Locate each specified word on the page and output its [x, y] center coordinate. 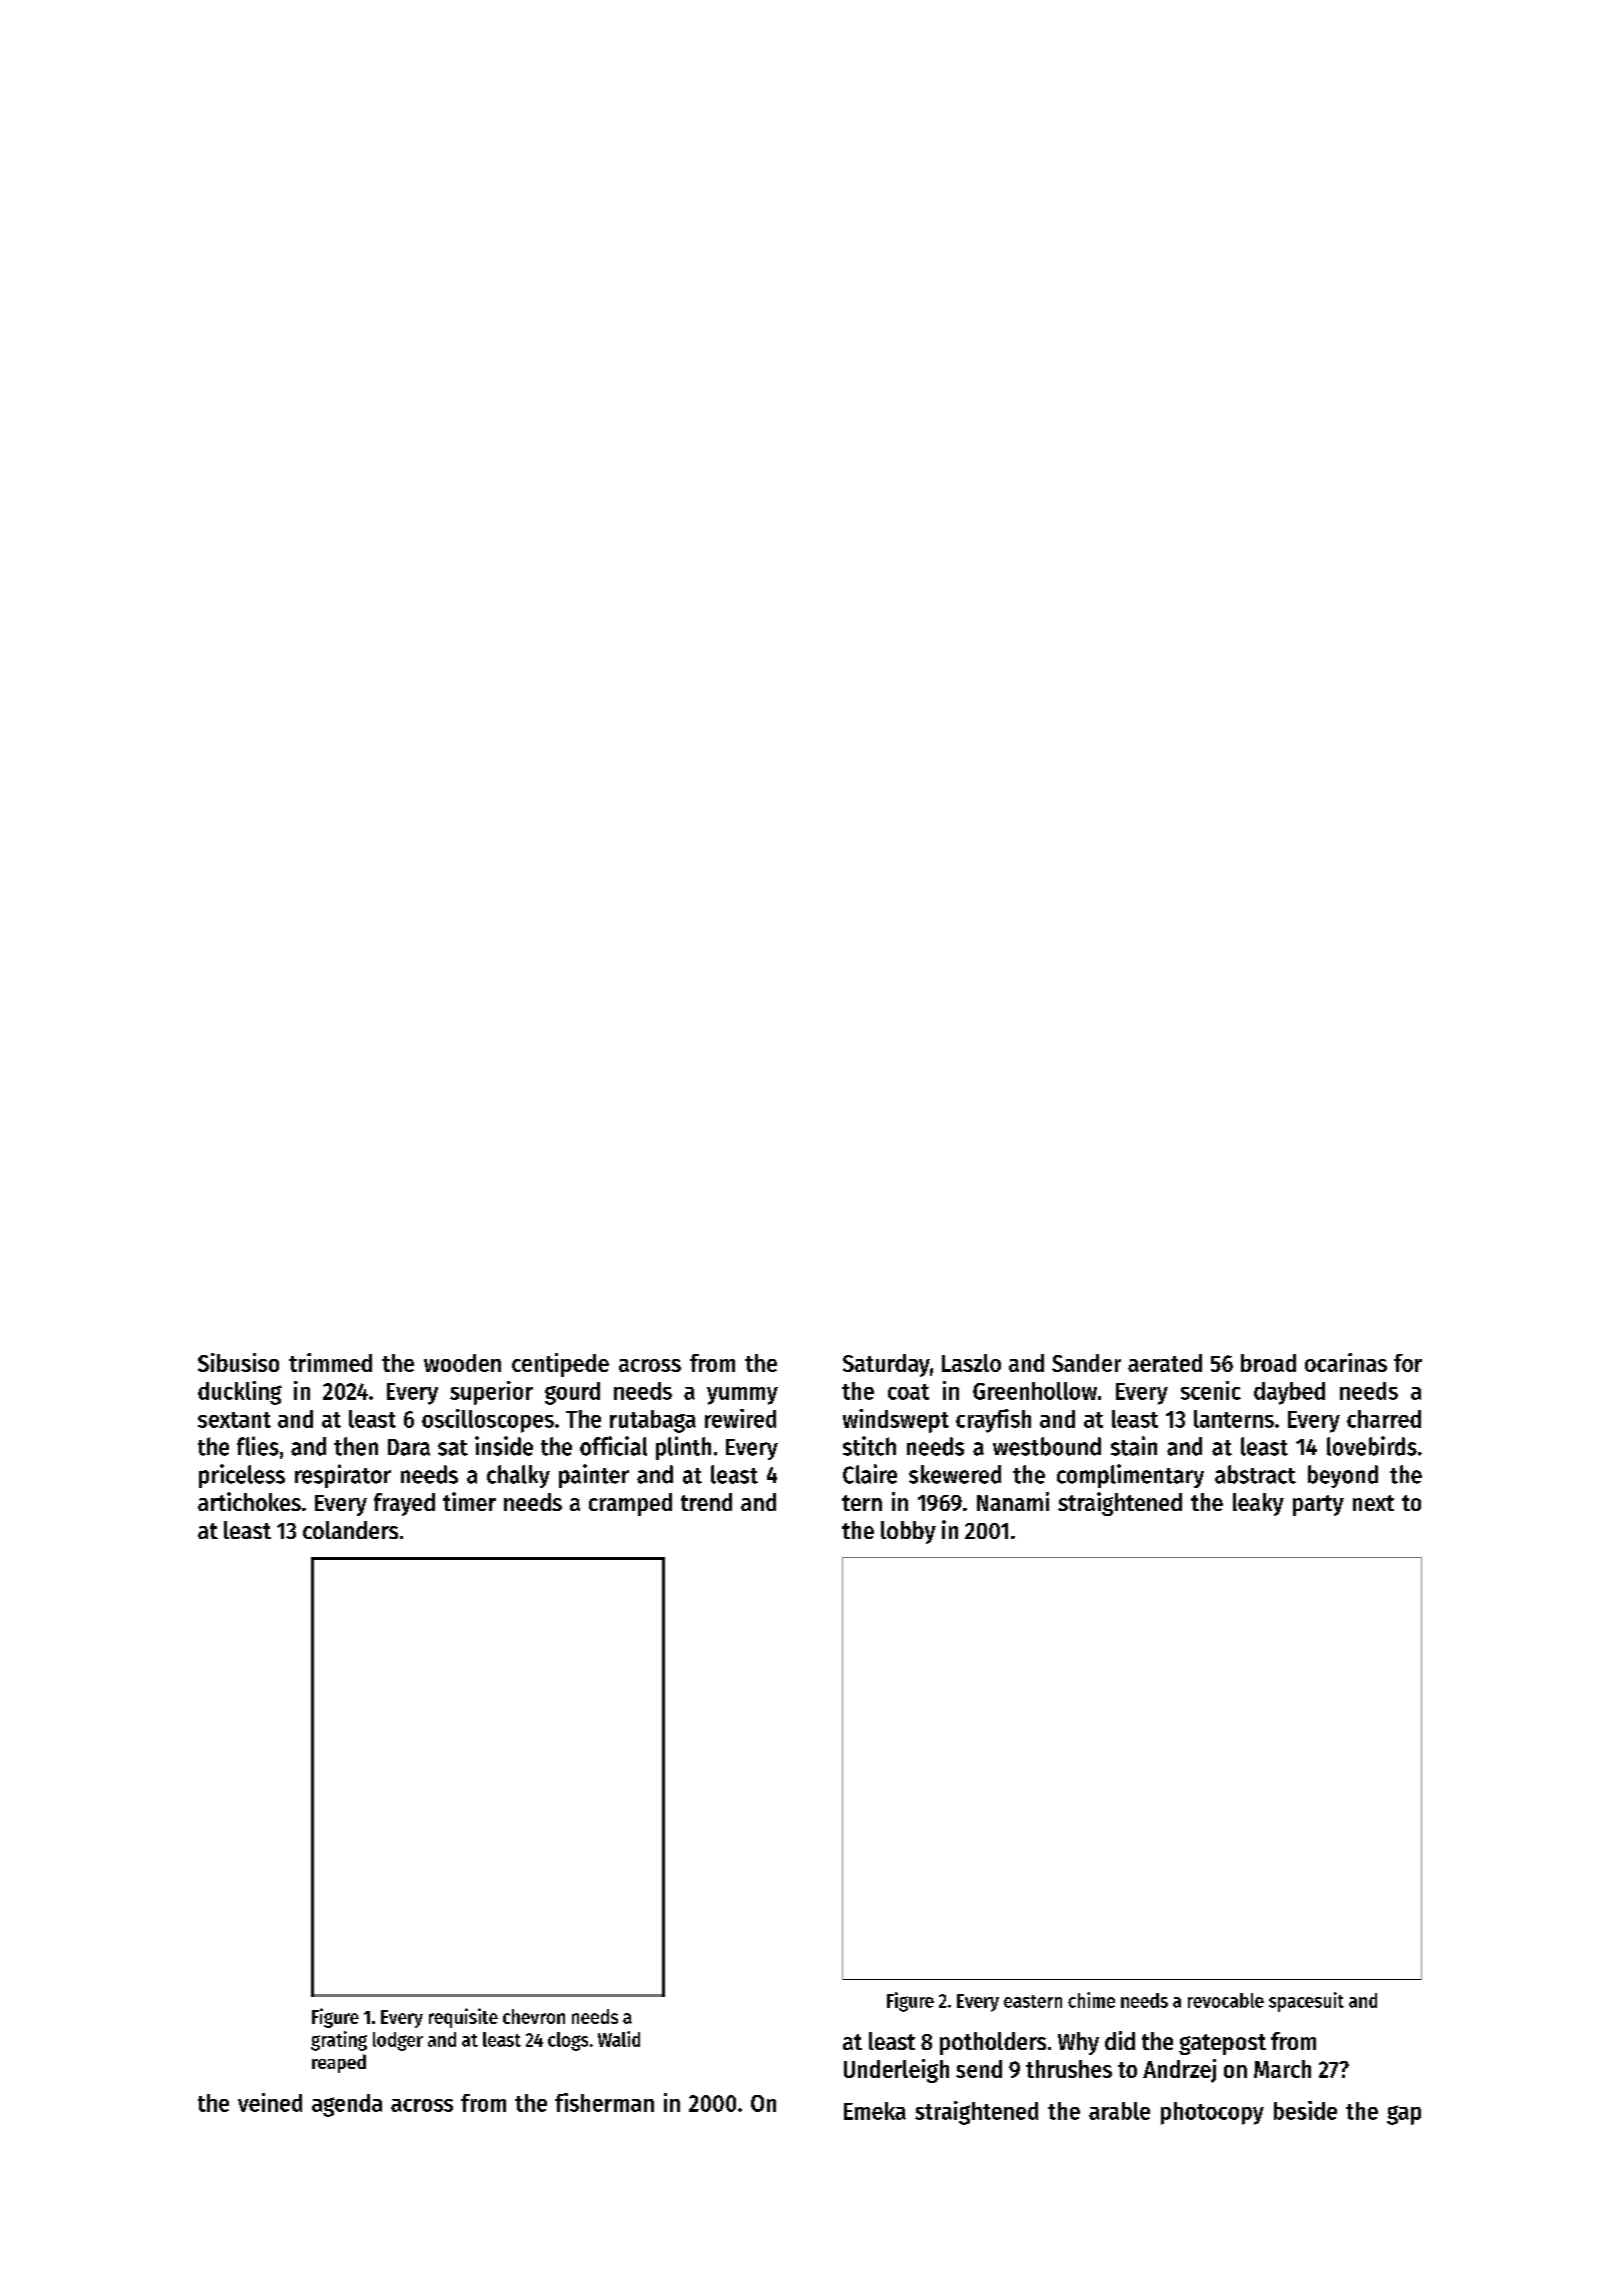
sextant [234, 1420]
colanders [350, 1530]
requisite [463, 2018]
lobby [908, 1532]
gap [1404, 2115]
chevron [534, 2016]
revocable [1226, 2000]
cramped [630, 1504]
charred [1384, 1419]
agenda [347, 2105]
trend [706, 1502]
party [1318, 1505]
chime [1091, 2000]
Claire [870, 1474]
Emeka [875, 2111]
